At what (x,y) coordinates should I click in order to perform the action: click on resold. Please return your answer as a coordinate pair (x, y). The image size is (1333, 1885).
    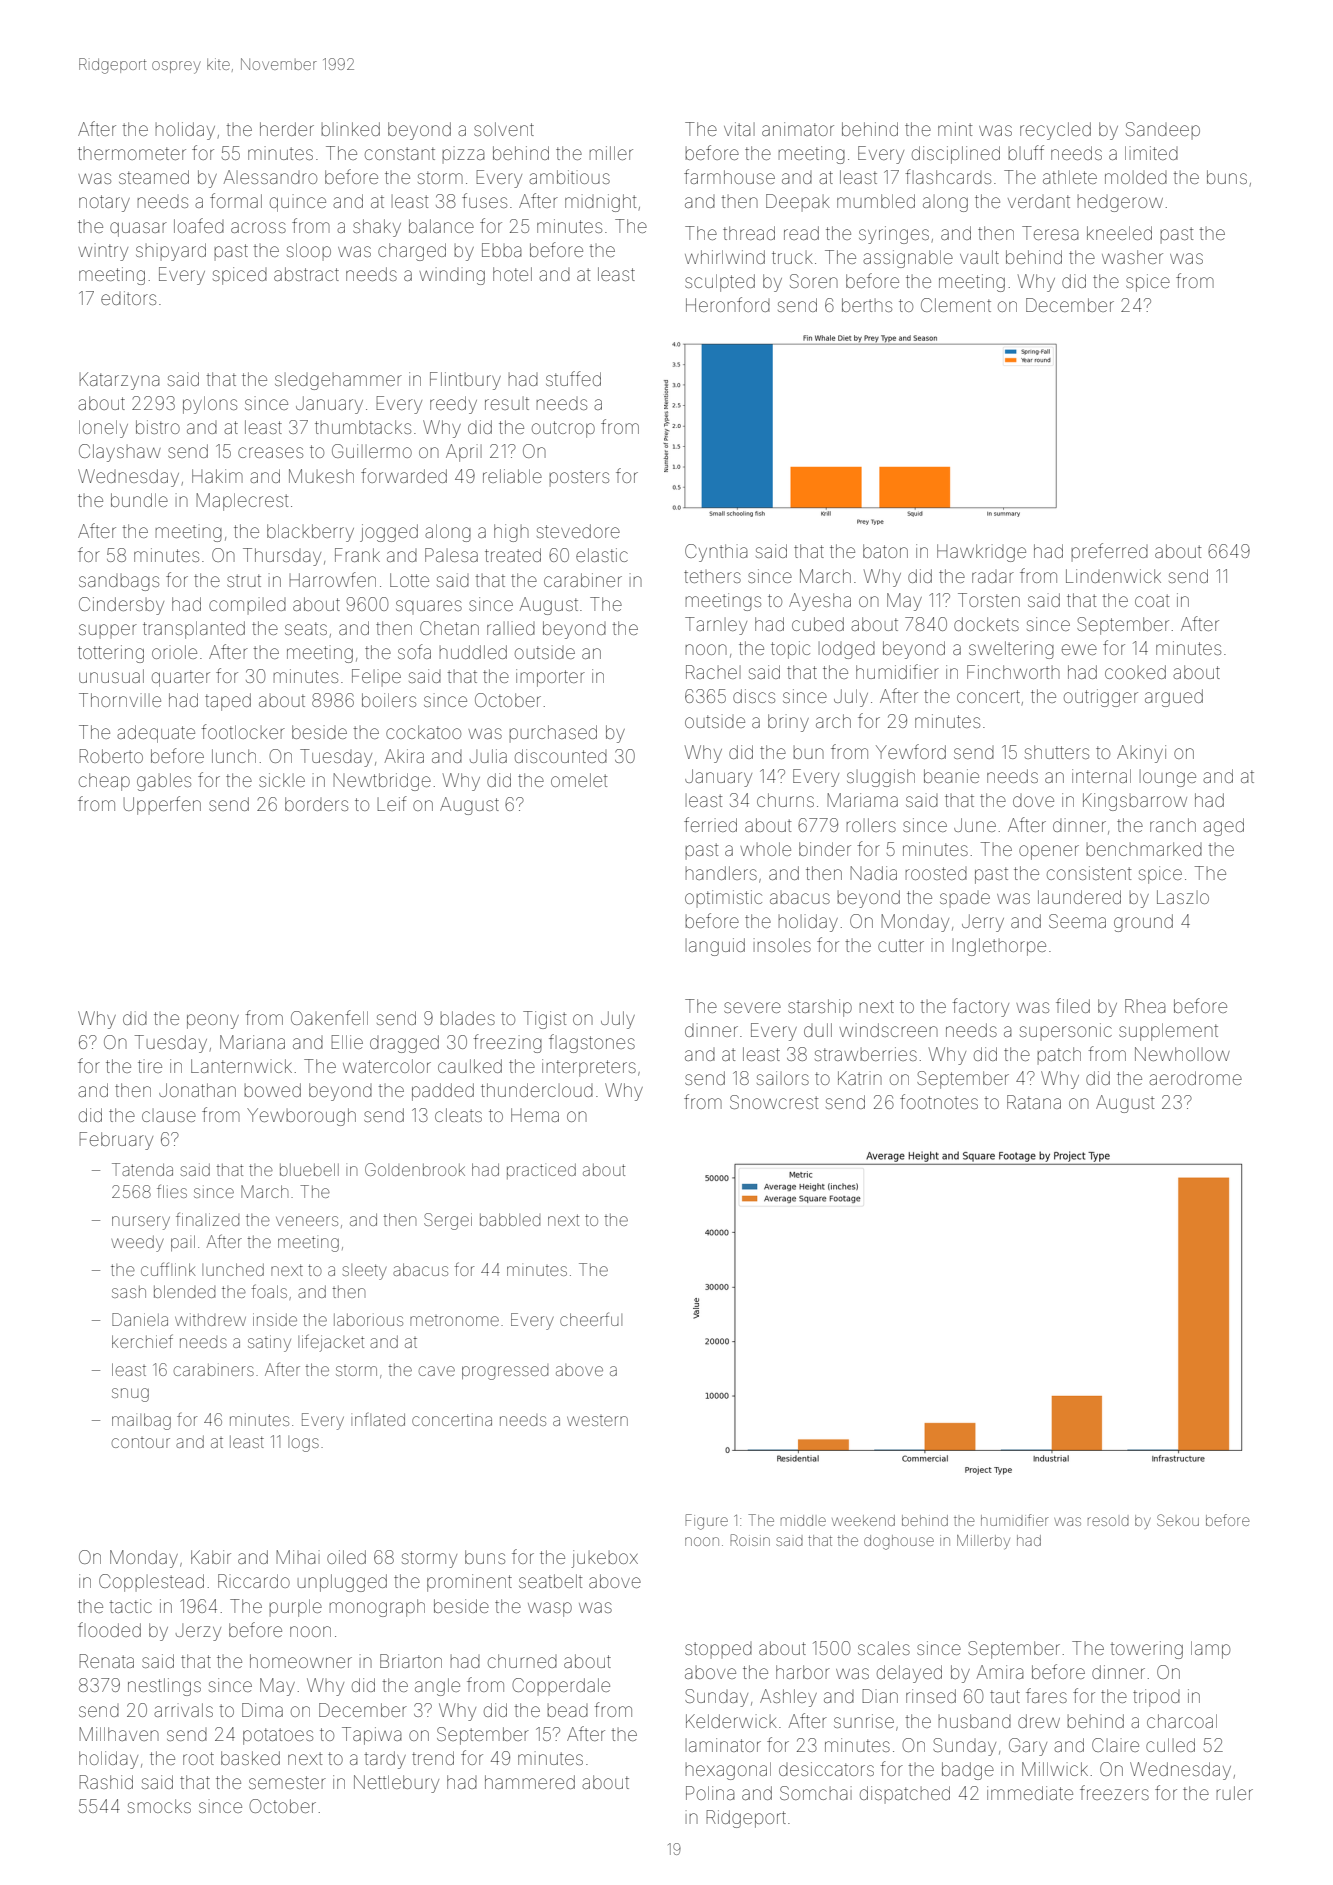
    Looking at the image, I should click on (1108, 1521).
